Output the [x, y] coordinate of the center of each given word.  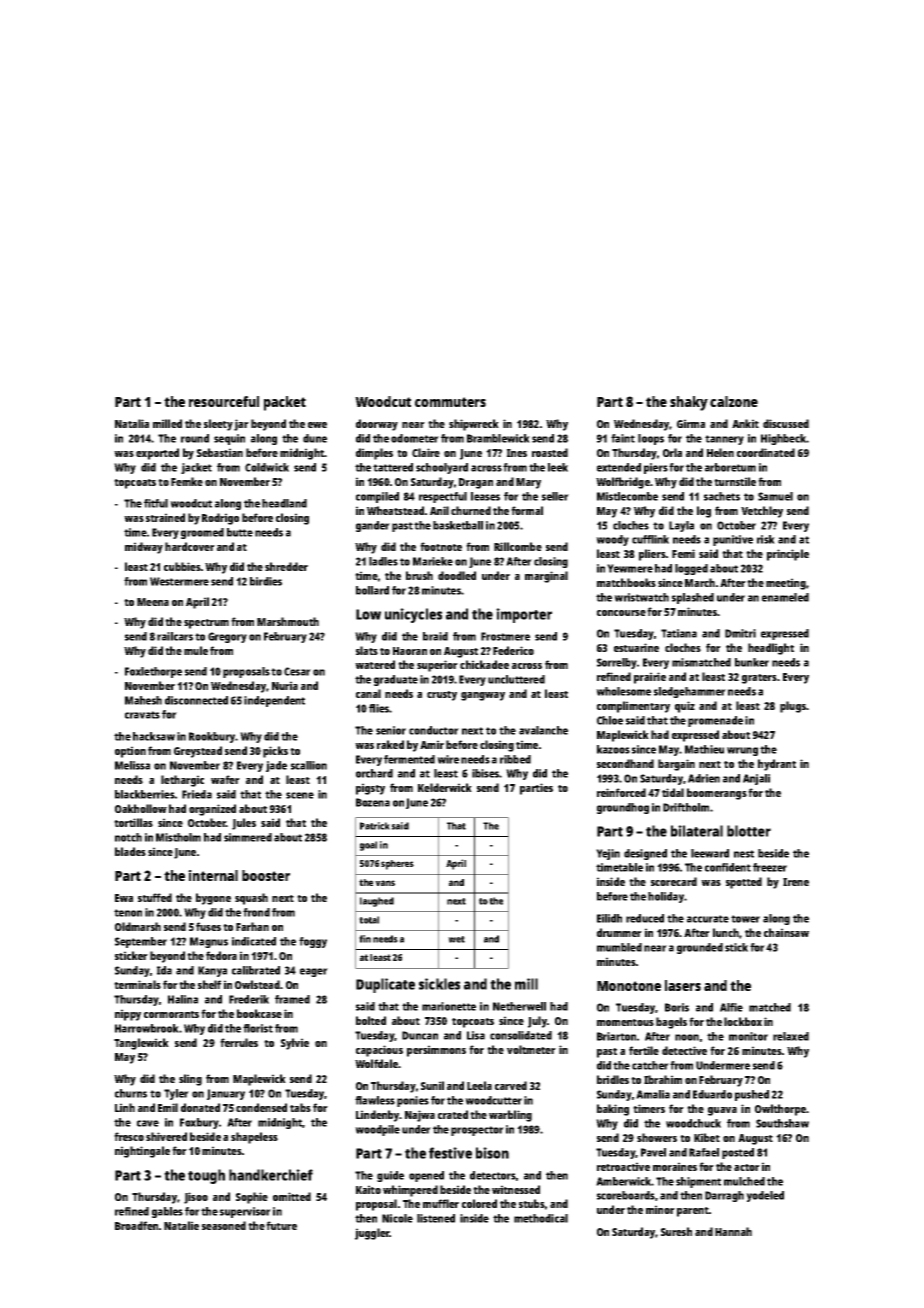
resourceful [224, 401]
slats [367, 650]
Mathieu [704, 749]
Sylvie [295, 1044]
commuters [450, 402]
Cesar [297, 671]
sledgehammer [690, 692]
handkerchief [271, 1175]
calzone [734, 401]
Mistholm [178, 837]
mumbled [619, 947]
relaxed [791, 1036]
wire [448, 759]
